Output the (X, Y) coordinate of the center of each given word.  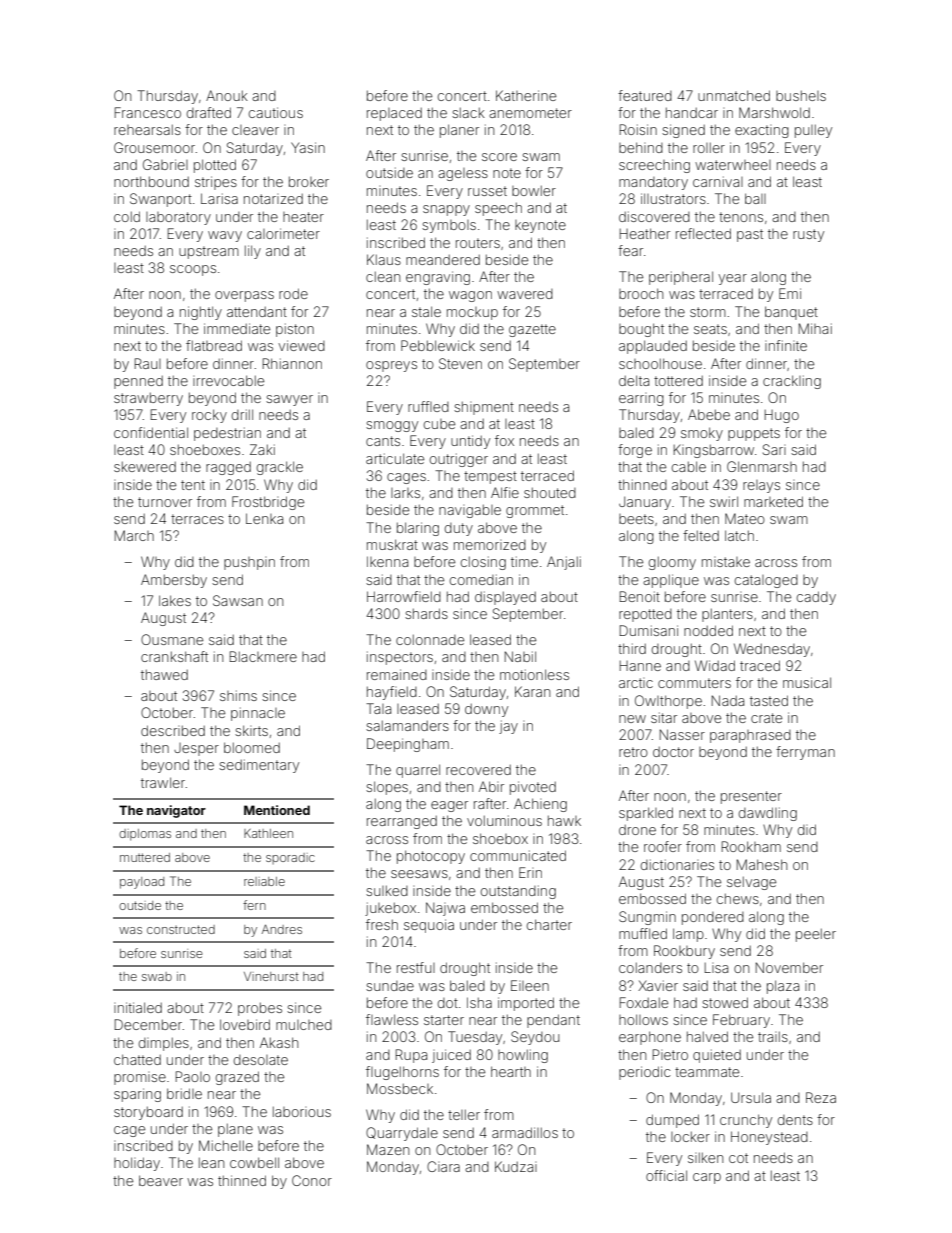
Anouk (227, 95)
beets (636, 519)
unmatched (734, 95)
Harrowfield (404, 596)
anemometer (530, 113)
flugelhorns (402, 1073)
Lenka (264, 518)
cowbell (254, 1162)
